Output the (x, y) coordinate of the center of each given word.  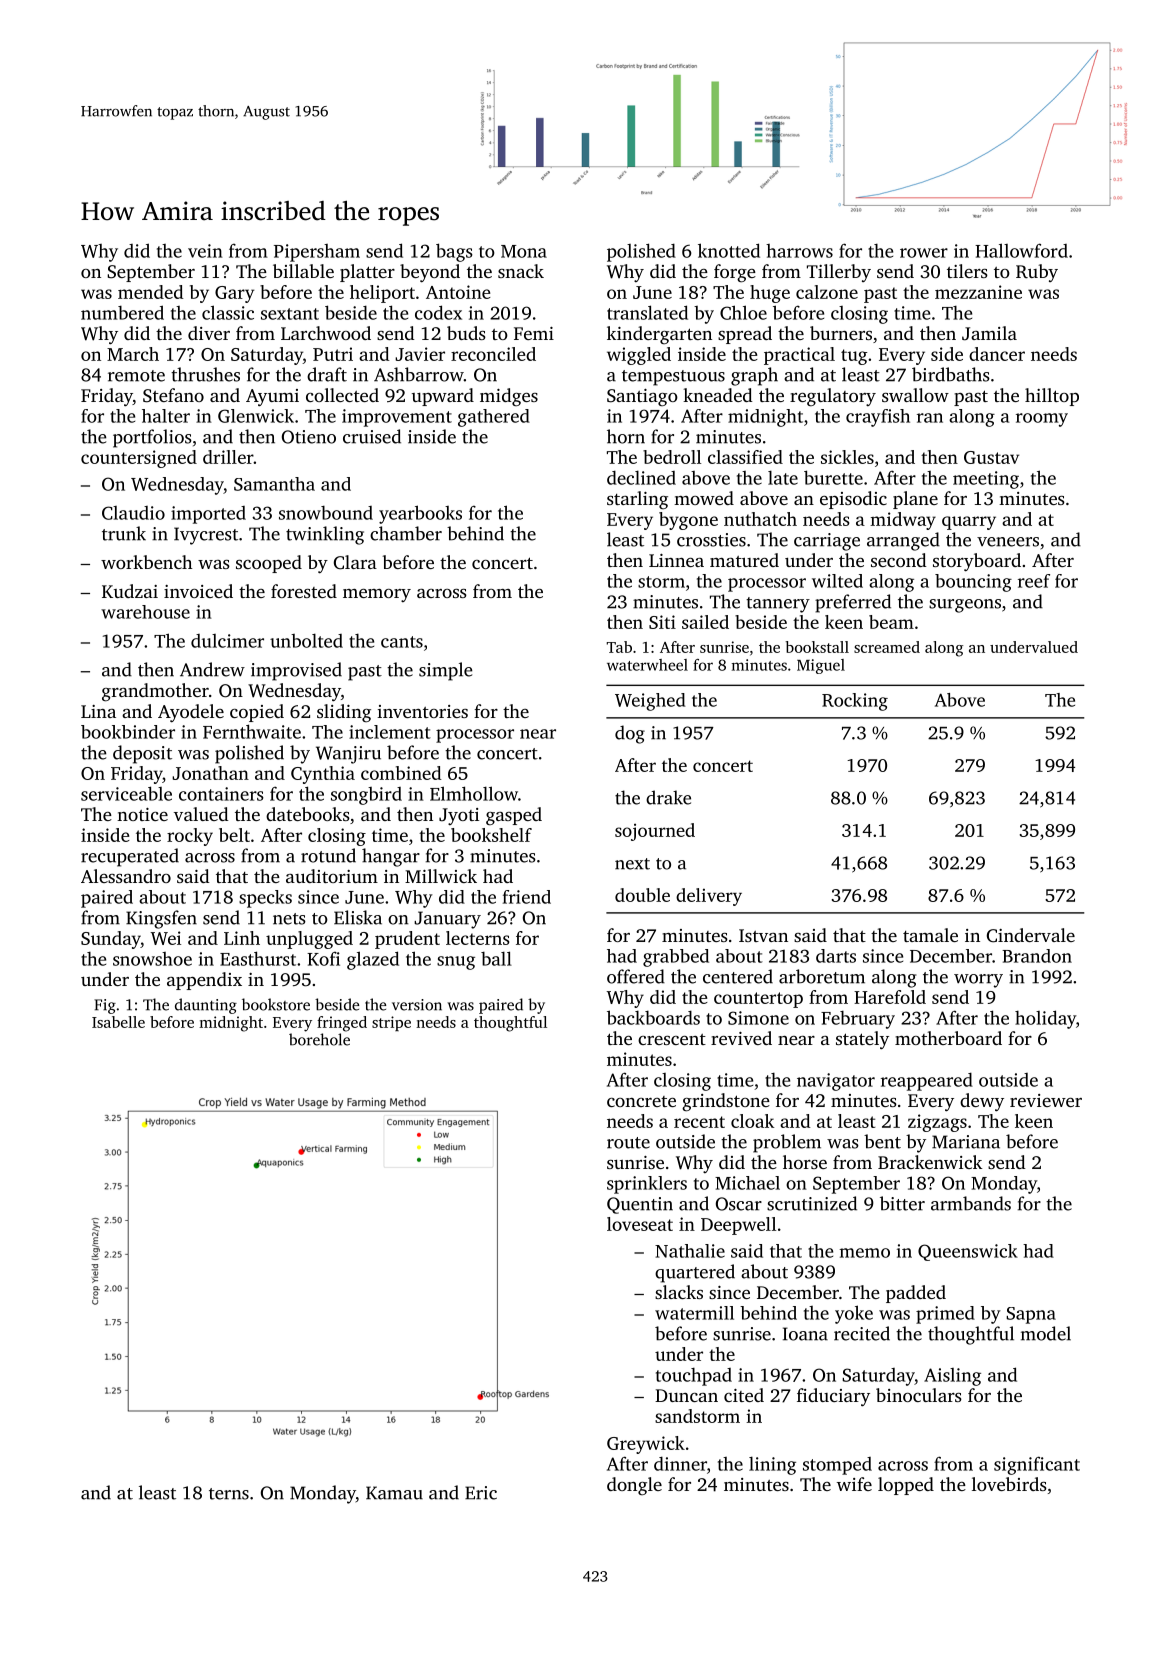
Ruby (1037, 273)
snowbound (326, 513)
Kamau (394, 1493)
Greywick (646, 1445)
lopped (906, 1486)
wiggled (639, 356)
